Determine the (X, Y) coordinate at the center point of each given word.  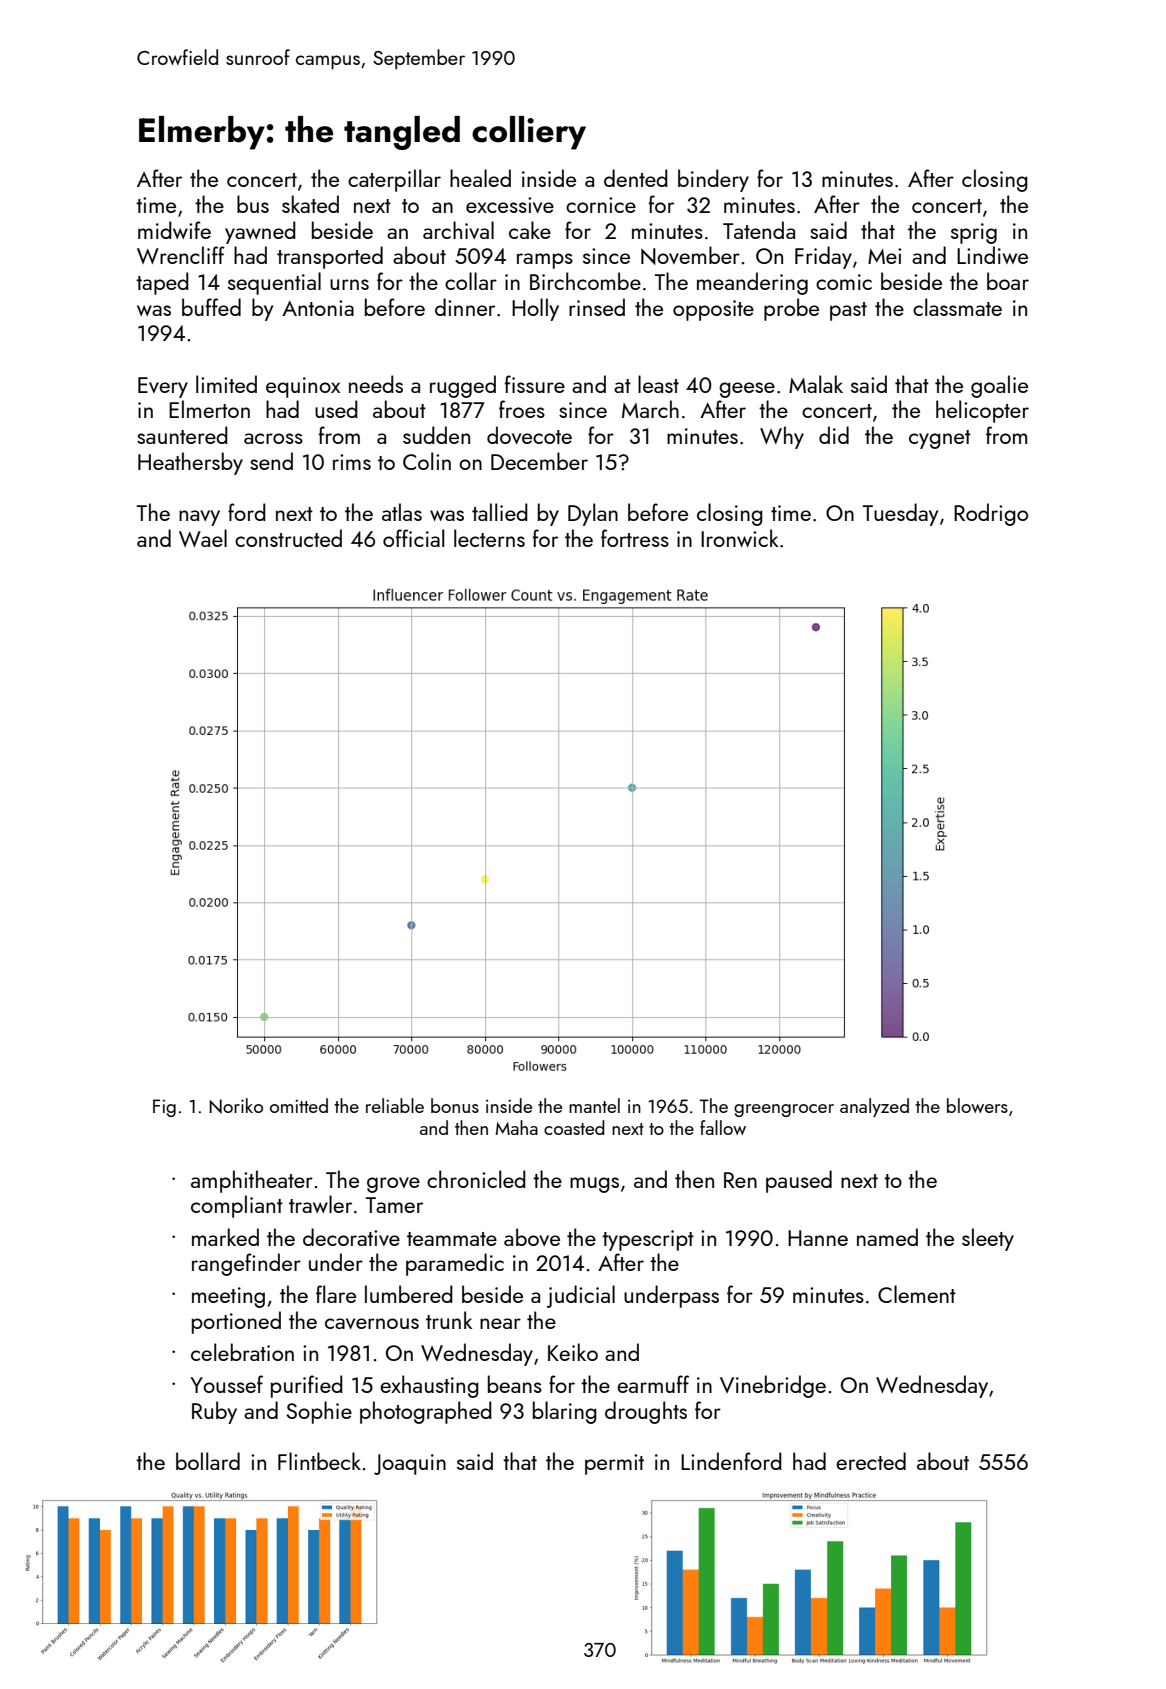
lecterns (489, 538)
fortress (635, 538)
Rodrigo (991, 514)
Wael (203, 538)
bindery (713, 180)
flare (336, 1294)
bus (253, 204)
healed (480, 178)
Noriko (236, 1106)
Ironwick (739, 538)
